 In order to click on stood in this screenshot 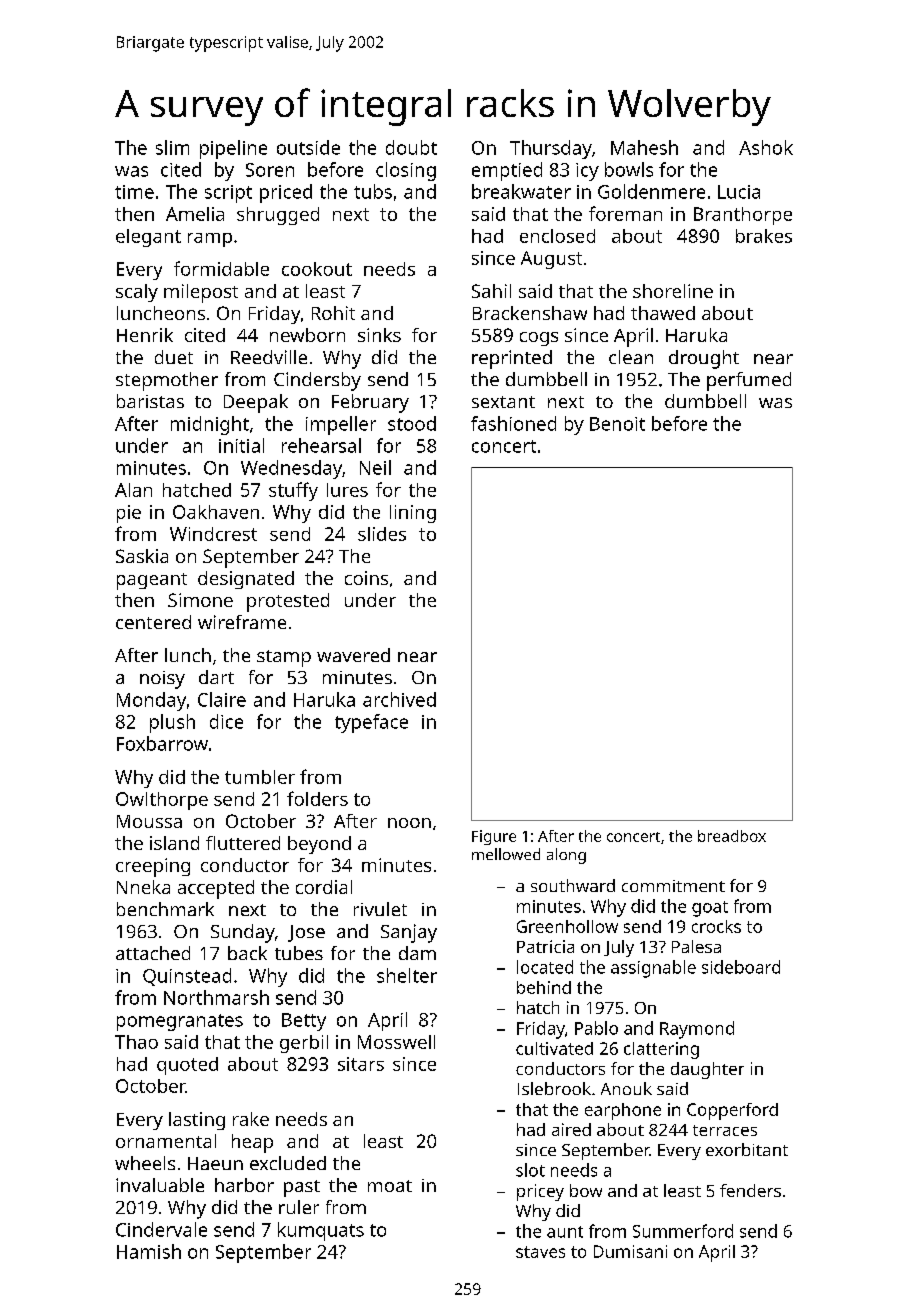, I will do `click(412, 423)`.
